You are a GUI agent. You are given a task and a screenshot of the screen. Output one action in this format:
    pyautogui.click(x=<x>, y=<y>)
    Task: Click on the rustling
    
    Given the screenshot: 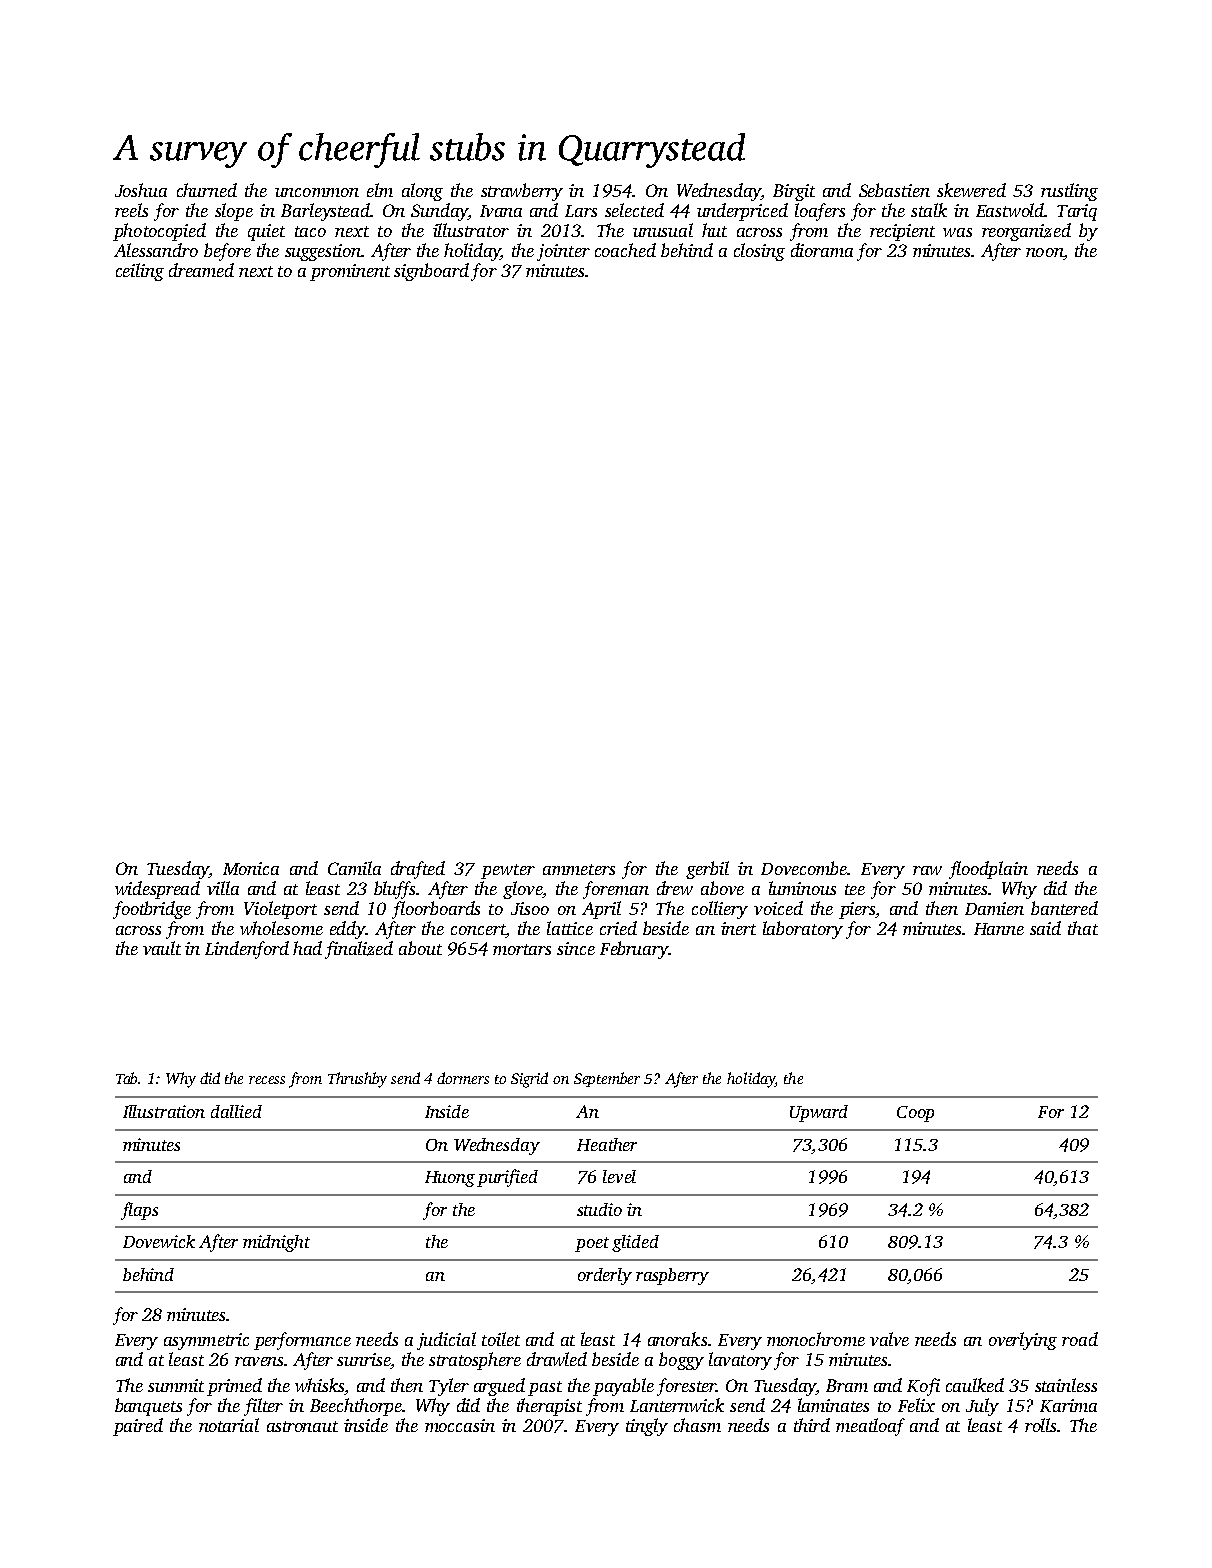 What is the action you would take?
    pyautogui.click(x=1069, y=192)
